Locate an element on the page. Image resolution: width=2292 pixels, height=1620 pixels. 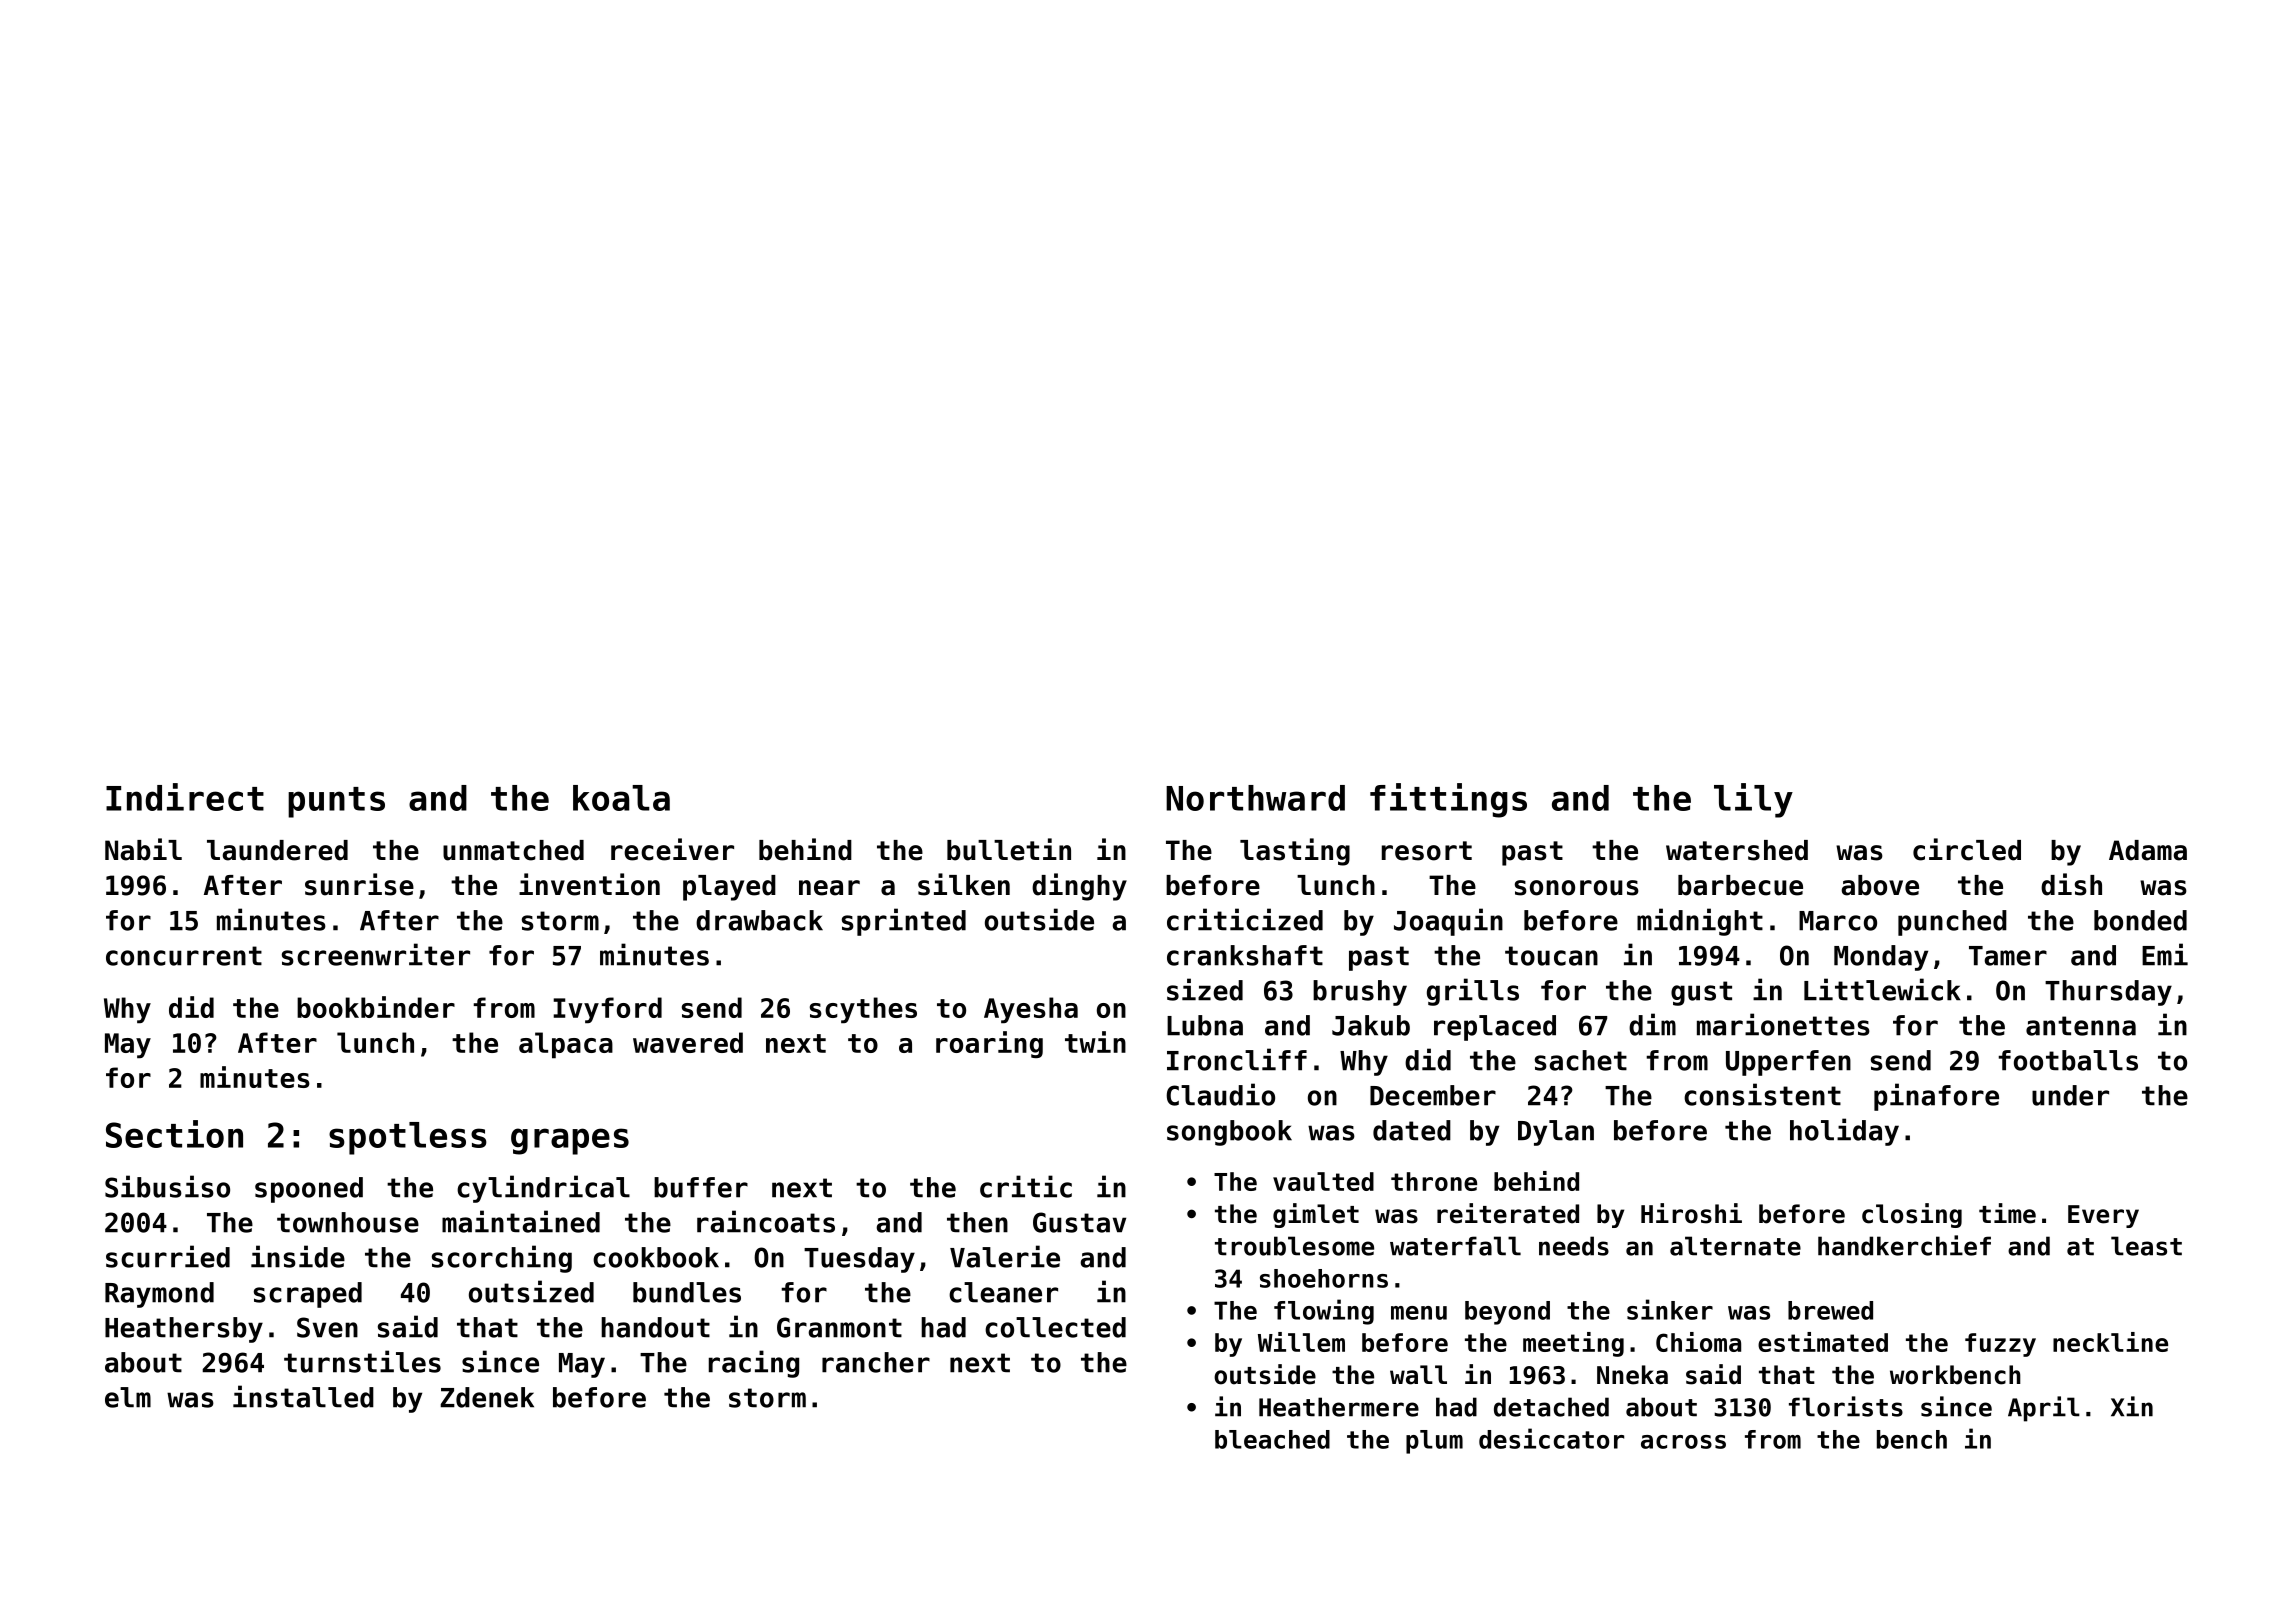
elm is located at coordinates (128, 1397).
